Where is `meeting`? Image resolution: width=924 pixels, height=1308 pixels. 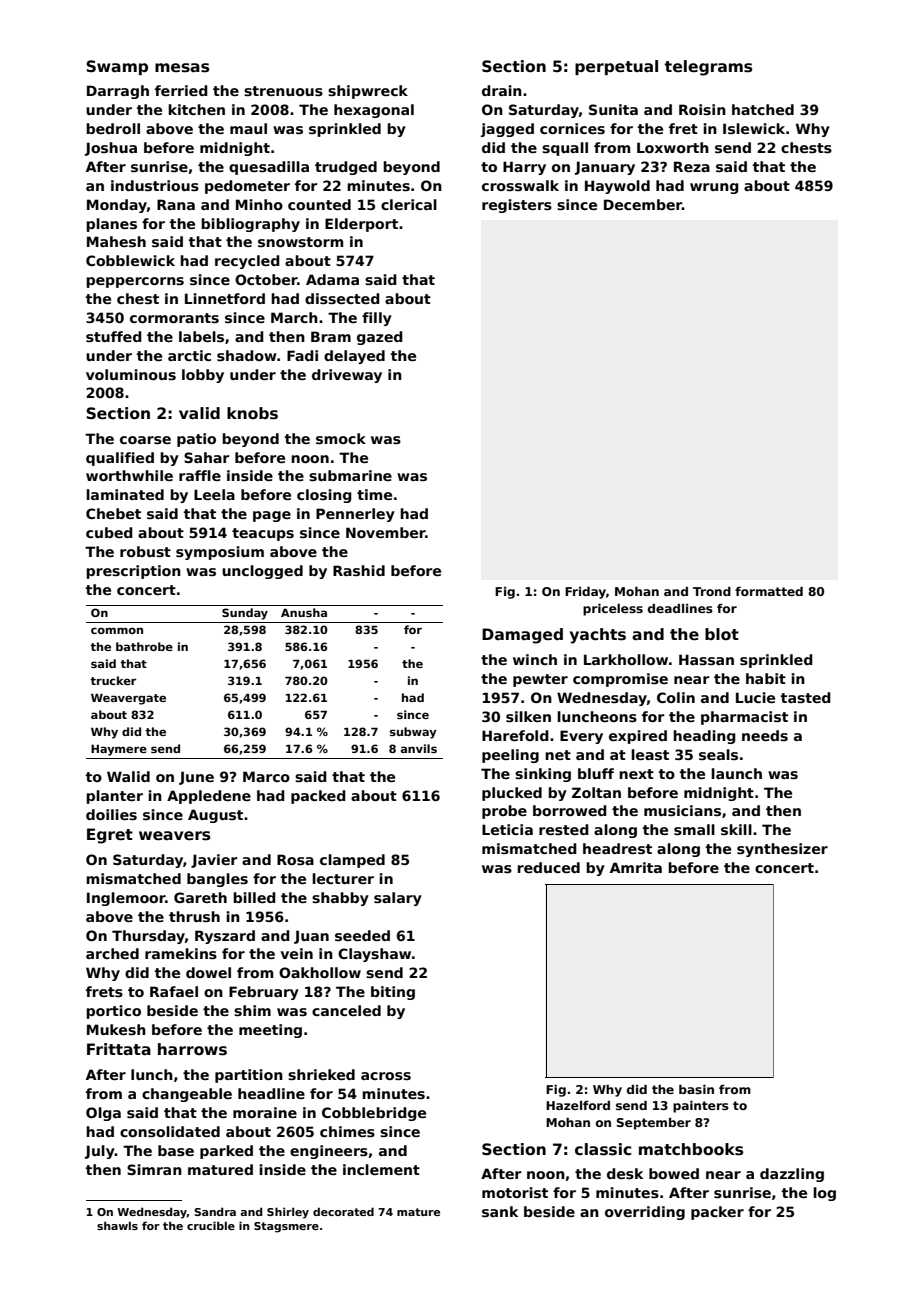 meeting is located at coordinates (270, 1031).
